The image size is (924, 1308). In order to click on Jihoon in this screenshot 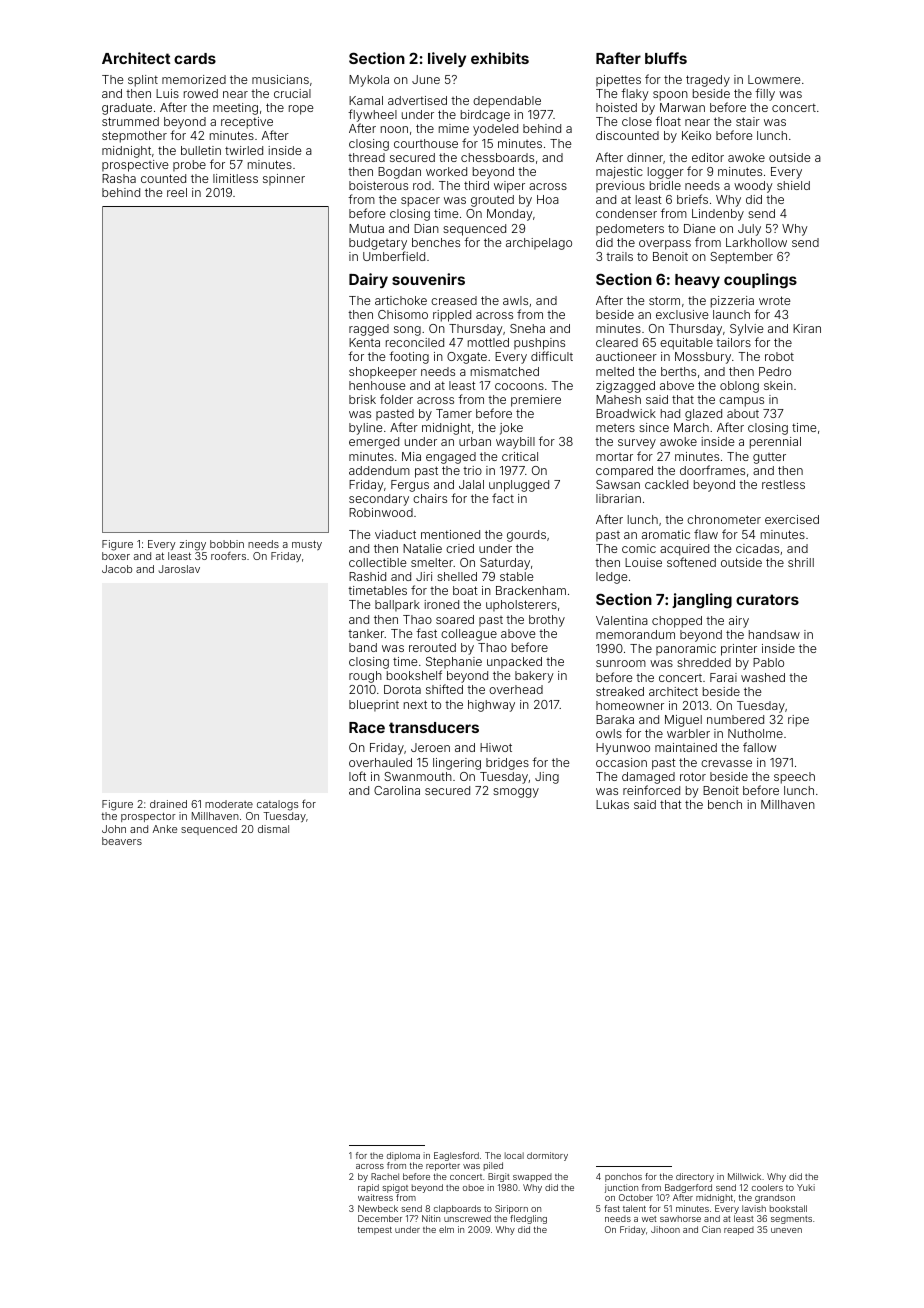, I will do `click(665, 1229)`.
